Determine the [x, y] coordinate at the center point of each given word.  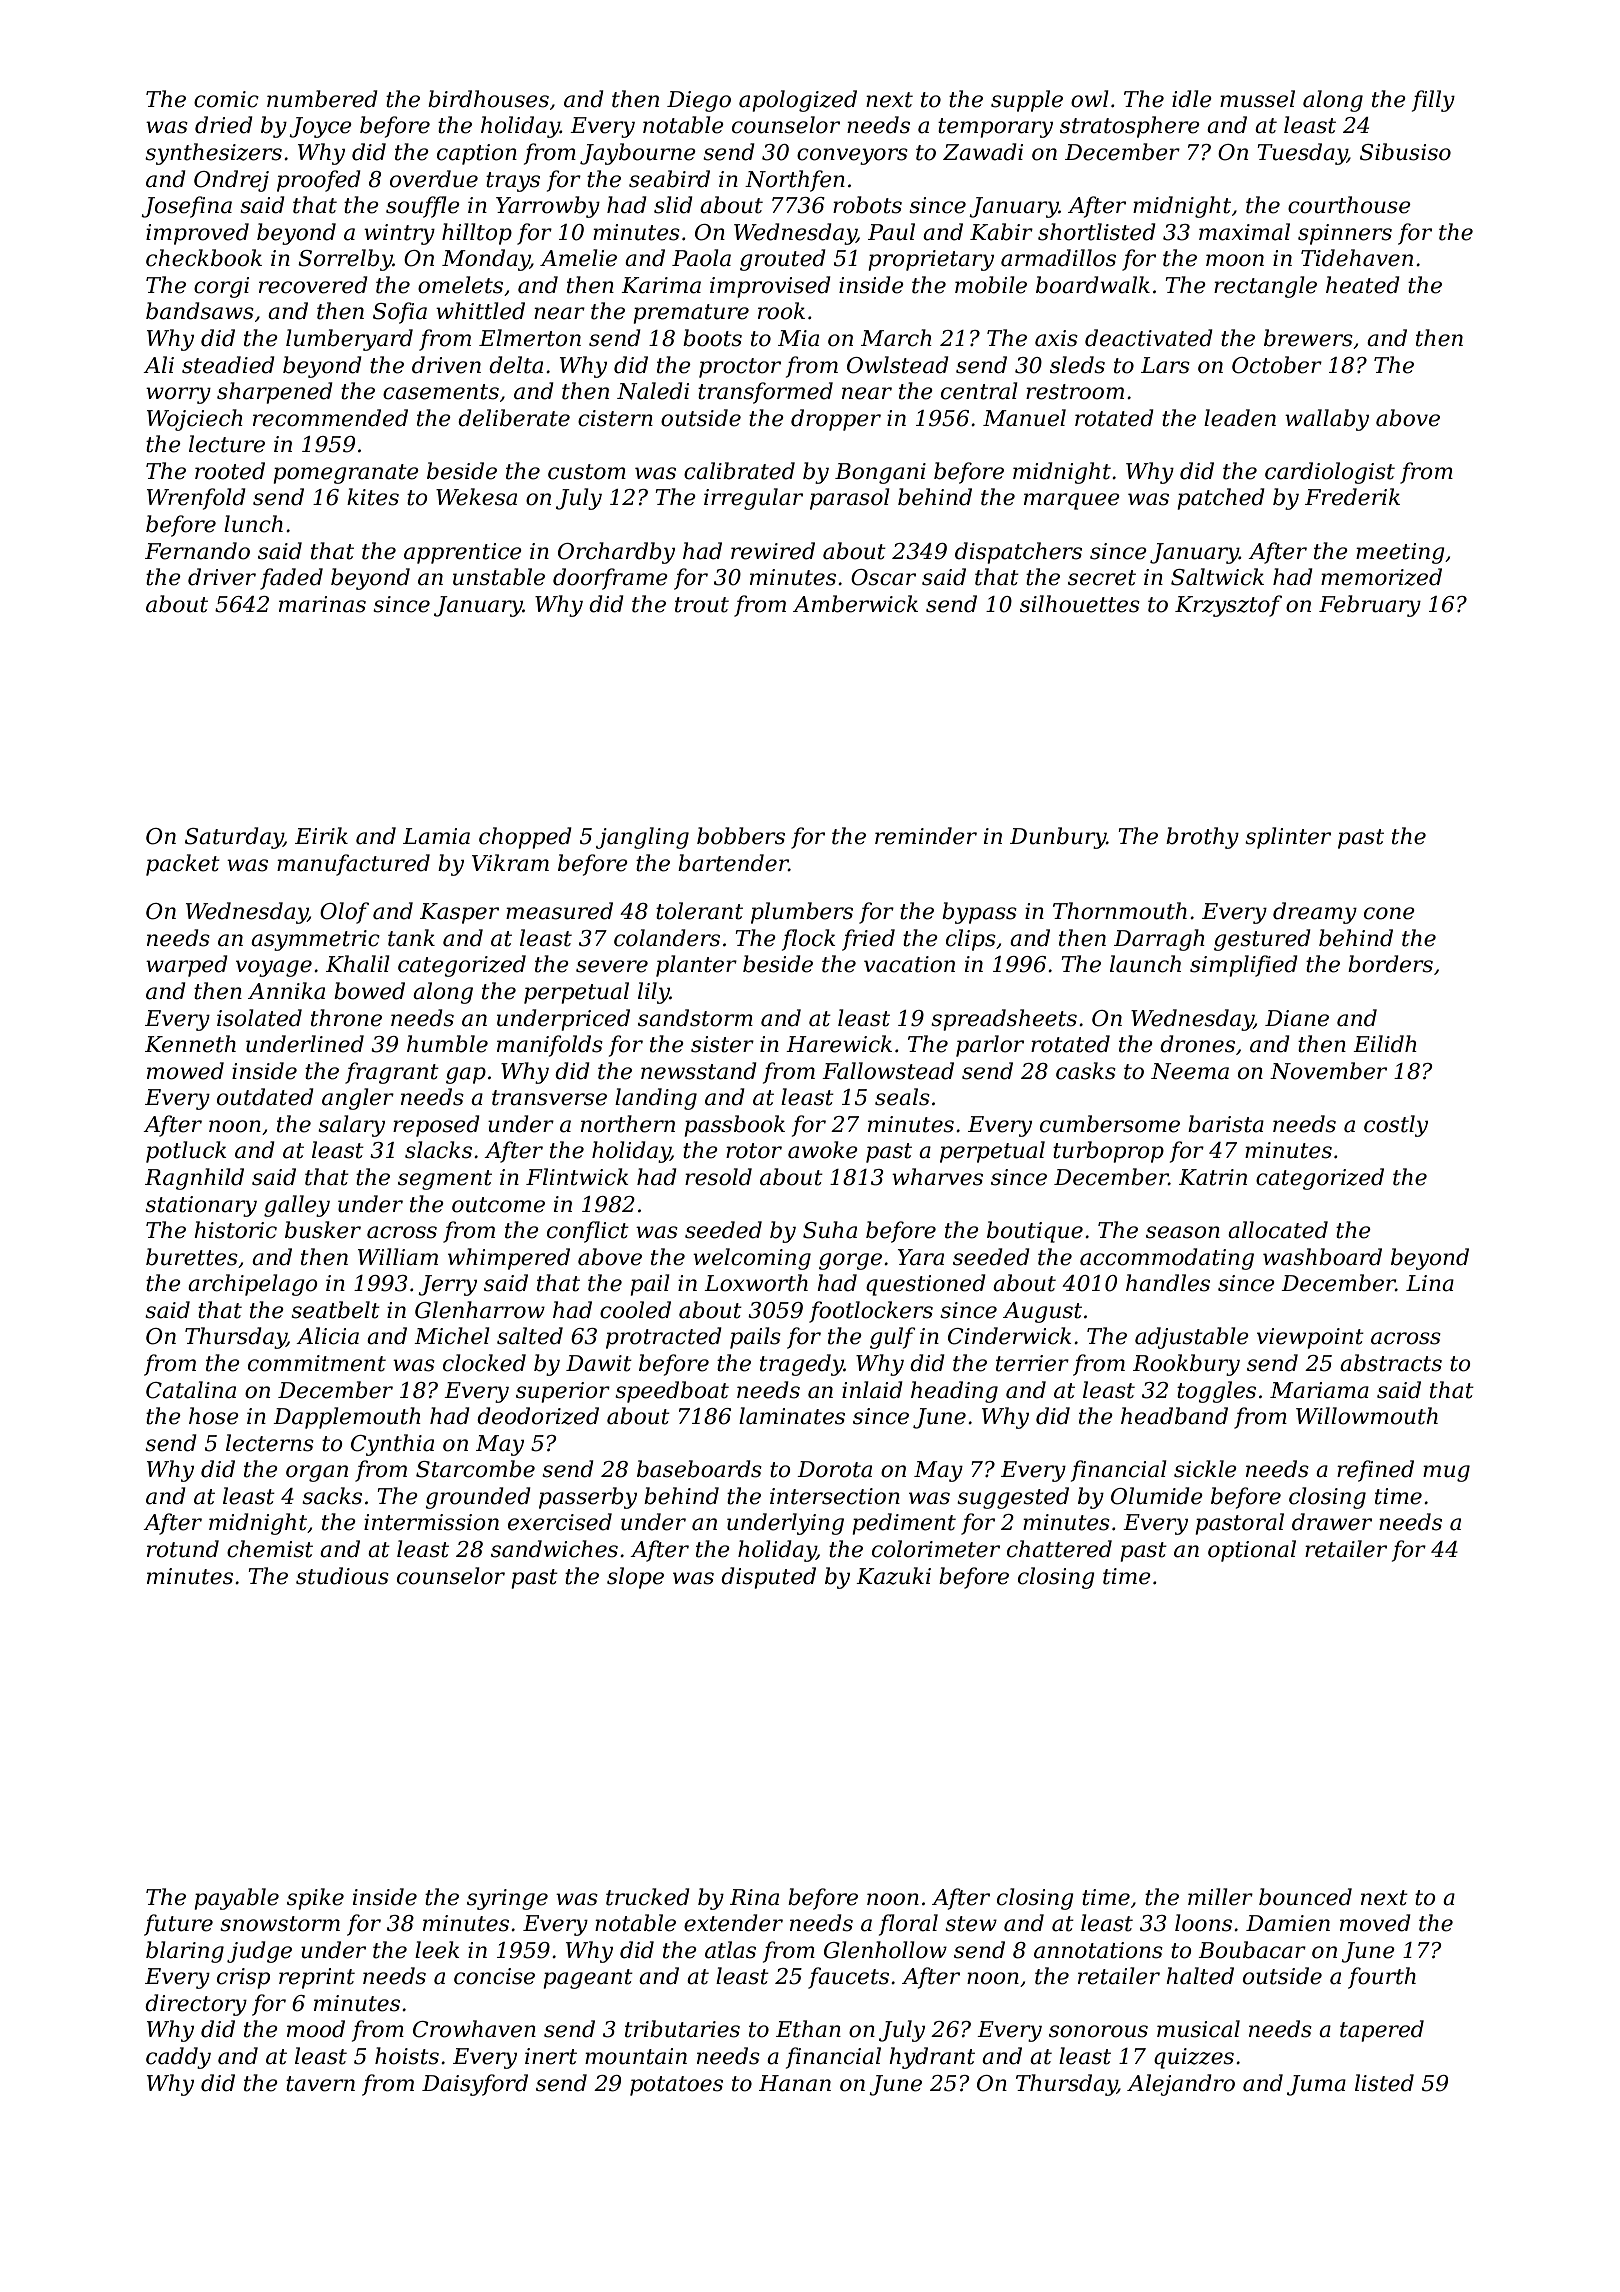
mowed [185, 1071]
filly [1433, 101]
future [178, 1925]
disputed [768, 1578]
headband [1174, 1416]
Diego [699, 101]
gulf [893, 1338]
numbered [322, 99]
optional [1252, 1551]
